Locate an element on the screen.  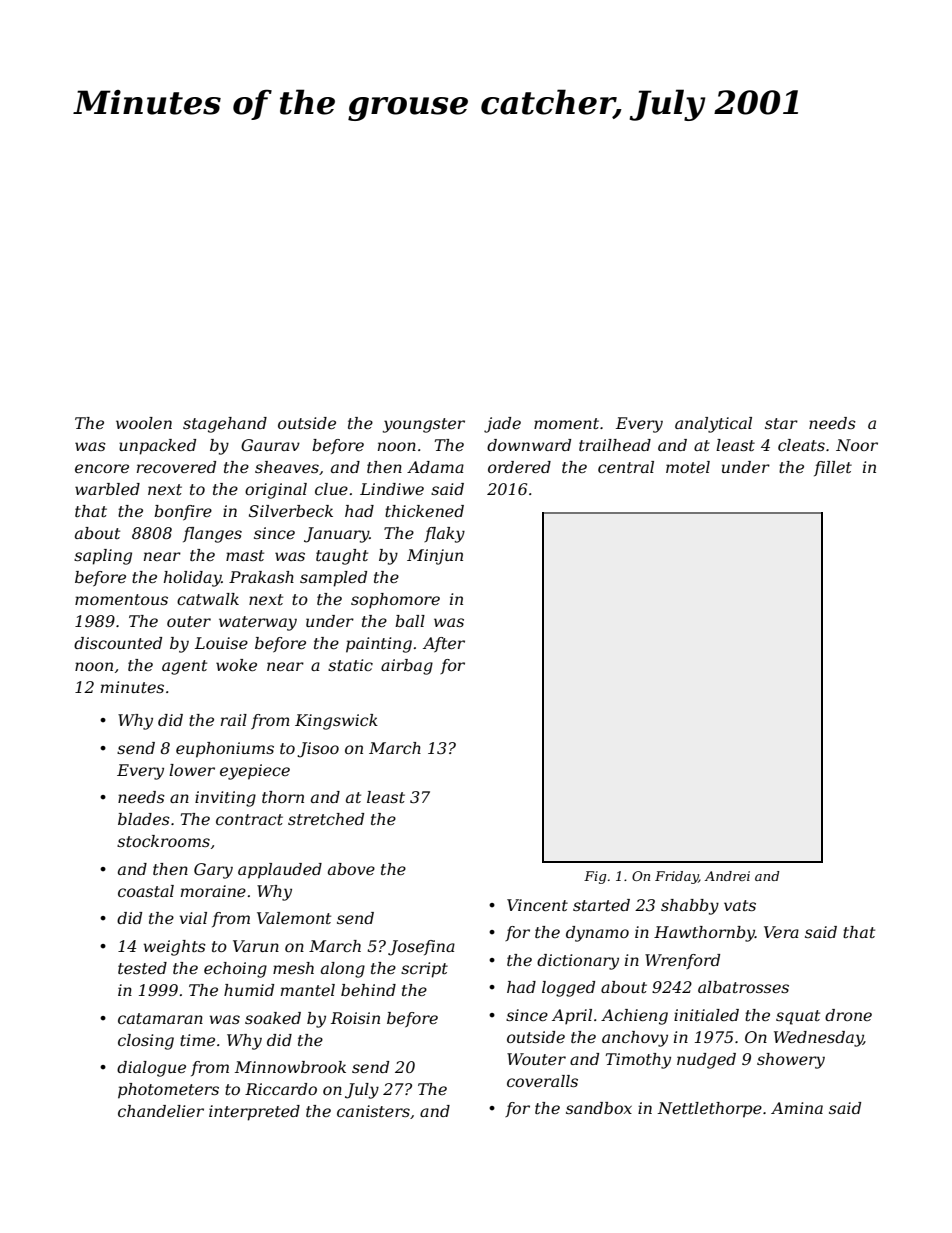
agent is located at coordinates (184, 667).
